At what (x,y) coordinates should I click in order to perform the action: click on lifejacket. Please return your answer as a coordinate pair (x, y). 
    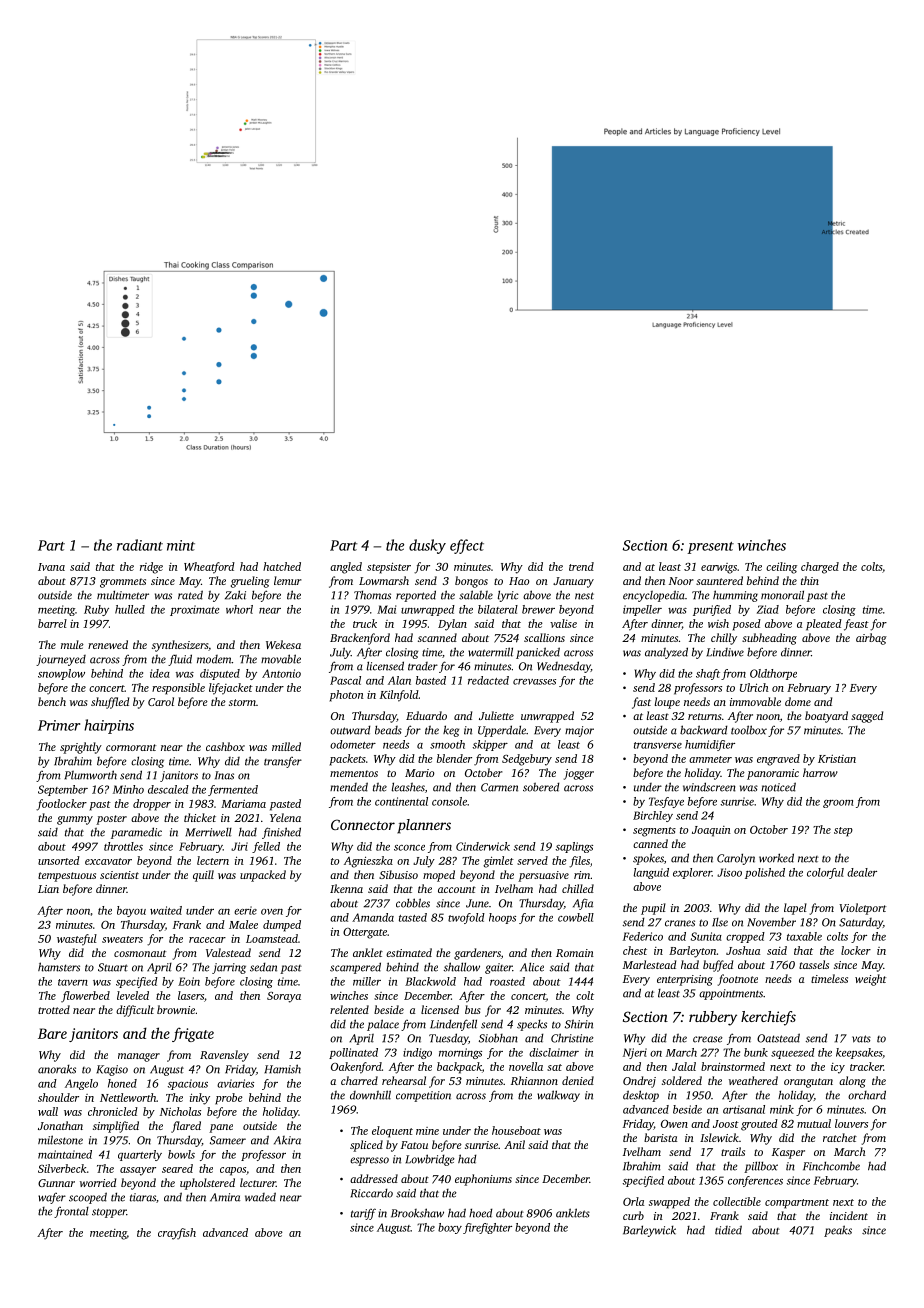
    Looking at the image, I should click on (231, 689).
